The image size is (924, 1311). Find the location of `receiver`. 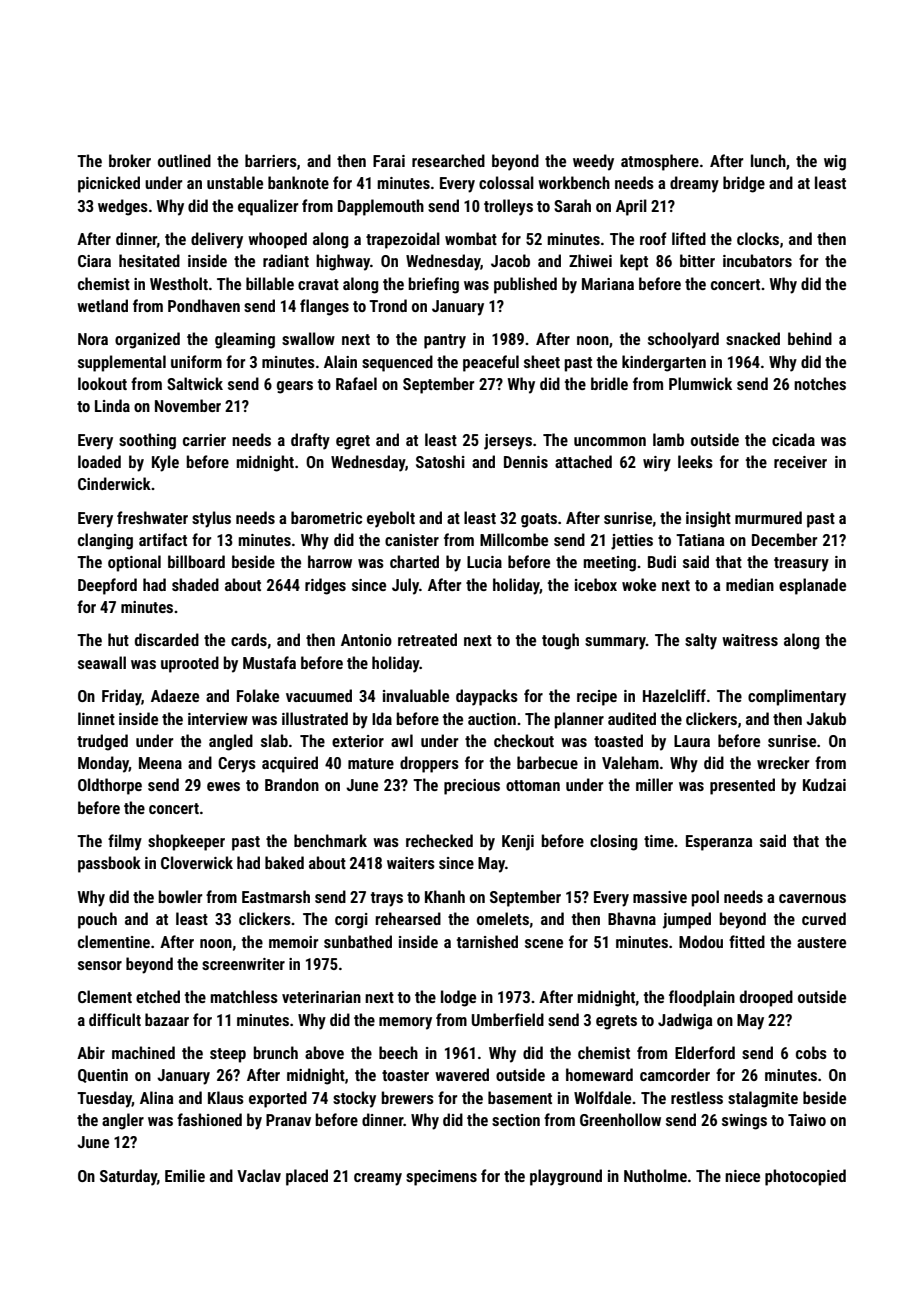

receiver is located at coordinates (800, 462).
